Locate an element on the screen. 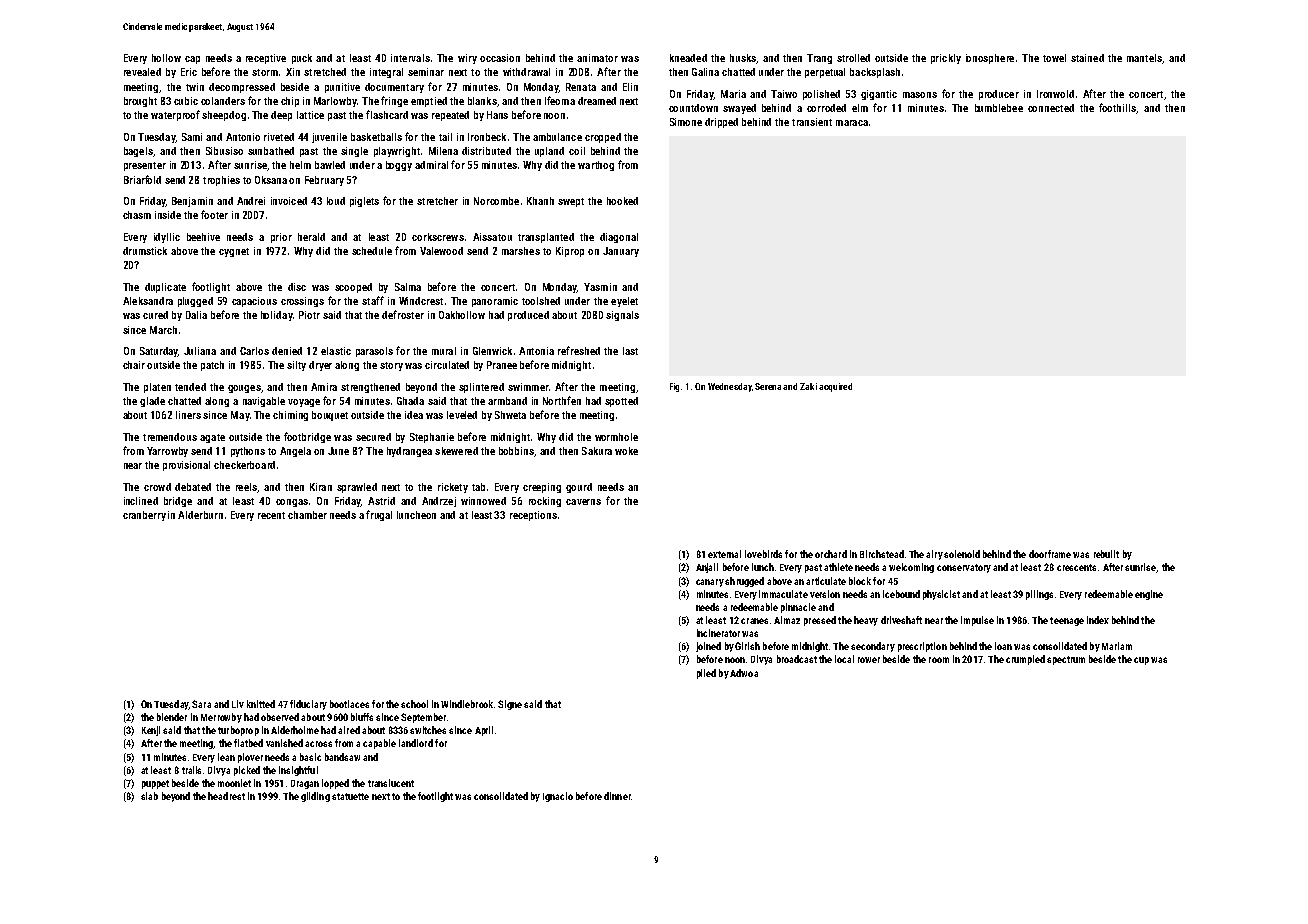 This screenshot has height=924, width=1308. piled is located at coordinates (706, 674).
